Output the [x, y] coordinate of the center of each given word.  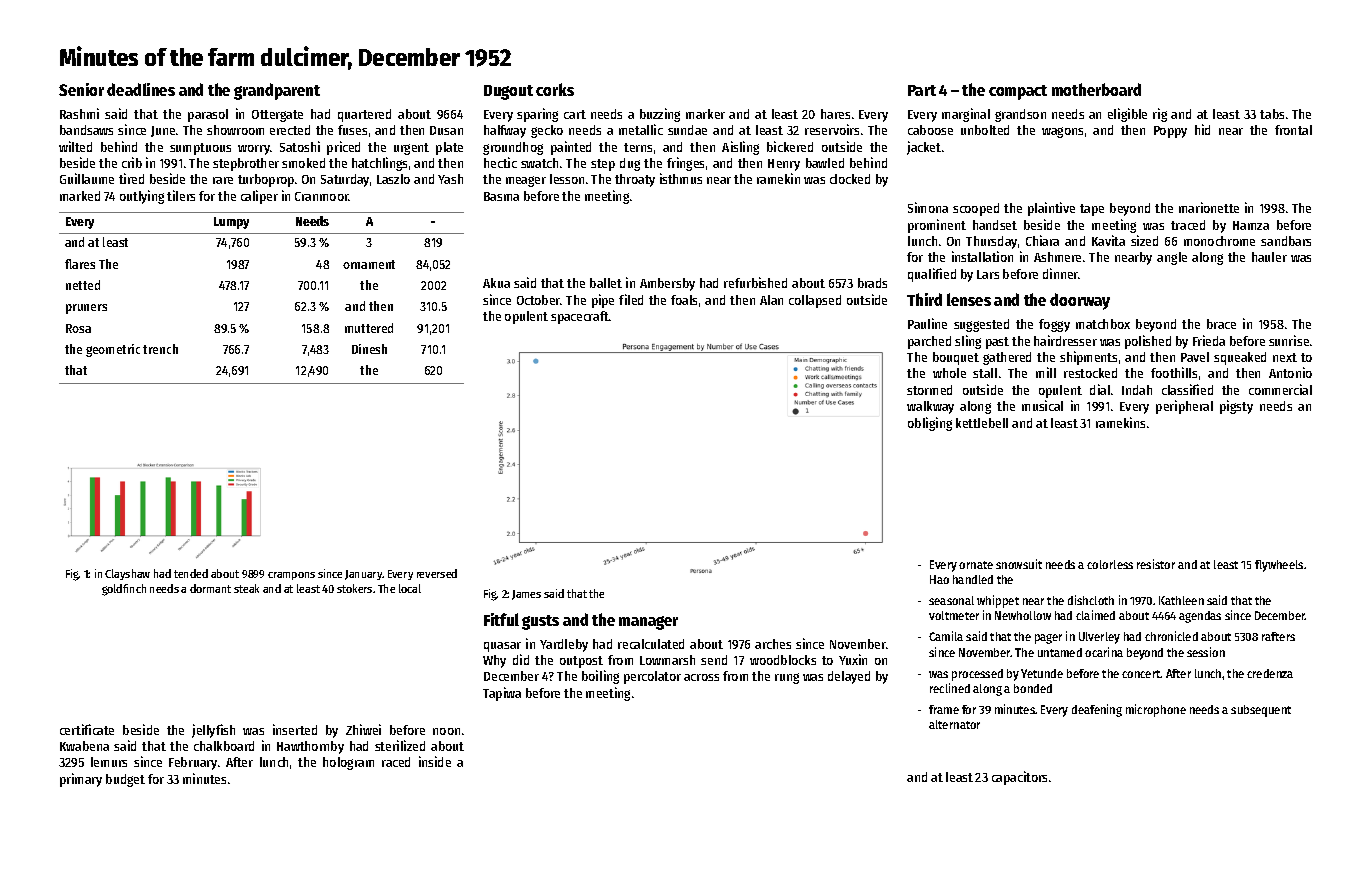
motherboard [1096, 89]
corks [555, 89]
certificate [87, 729]
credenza [1270, 673]
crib [132, 162]
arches [773, 644]
